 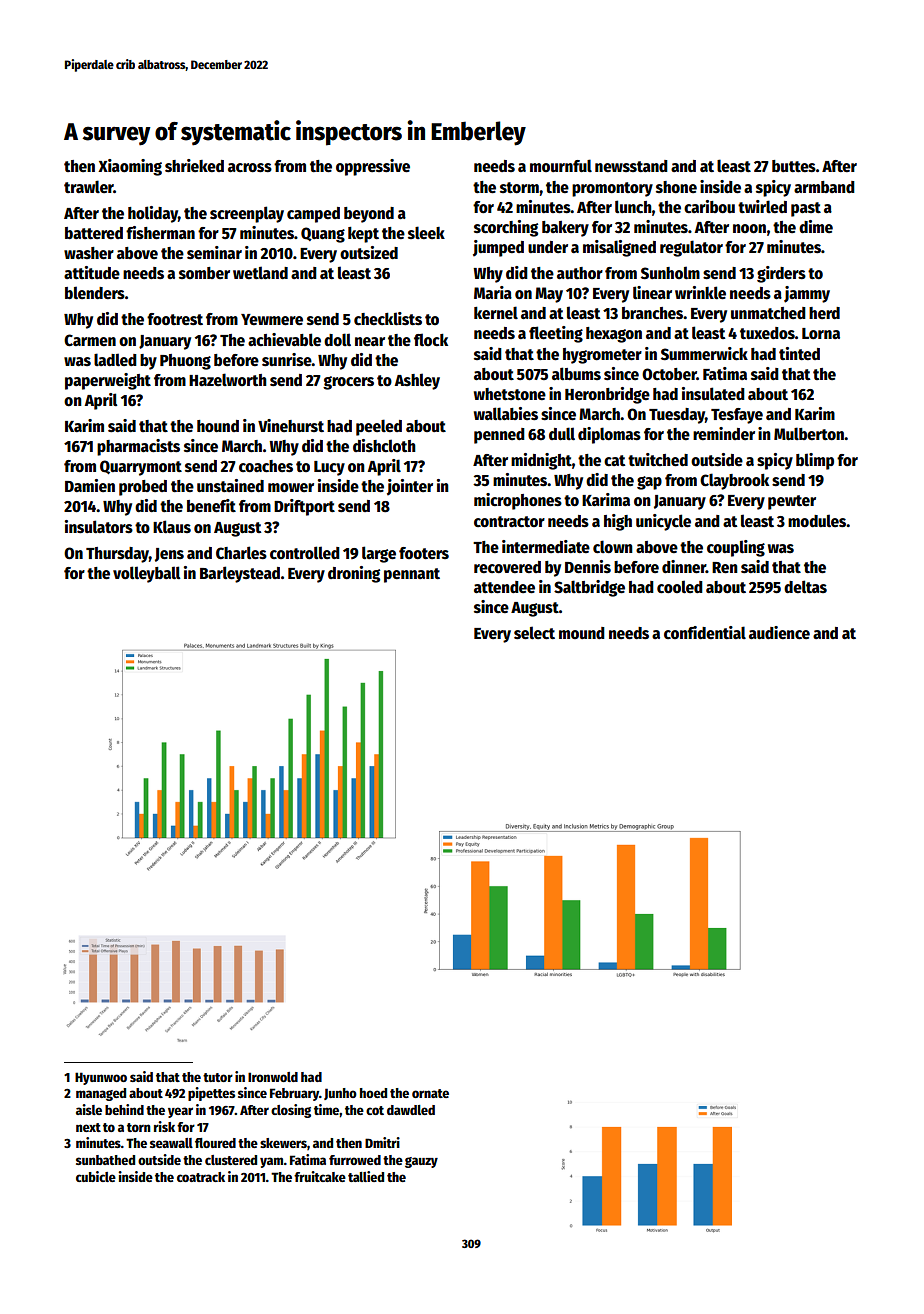 What do you see at coordinates (146, 574) in the screenshot?
I see `volleyball` at bounding box center [146, 574].
